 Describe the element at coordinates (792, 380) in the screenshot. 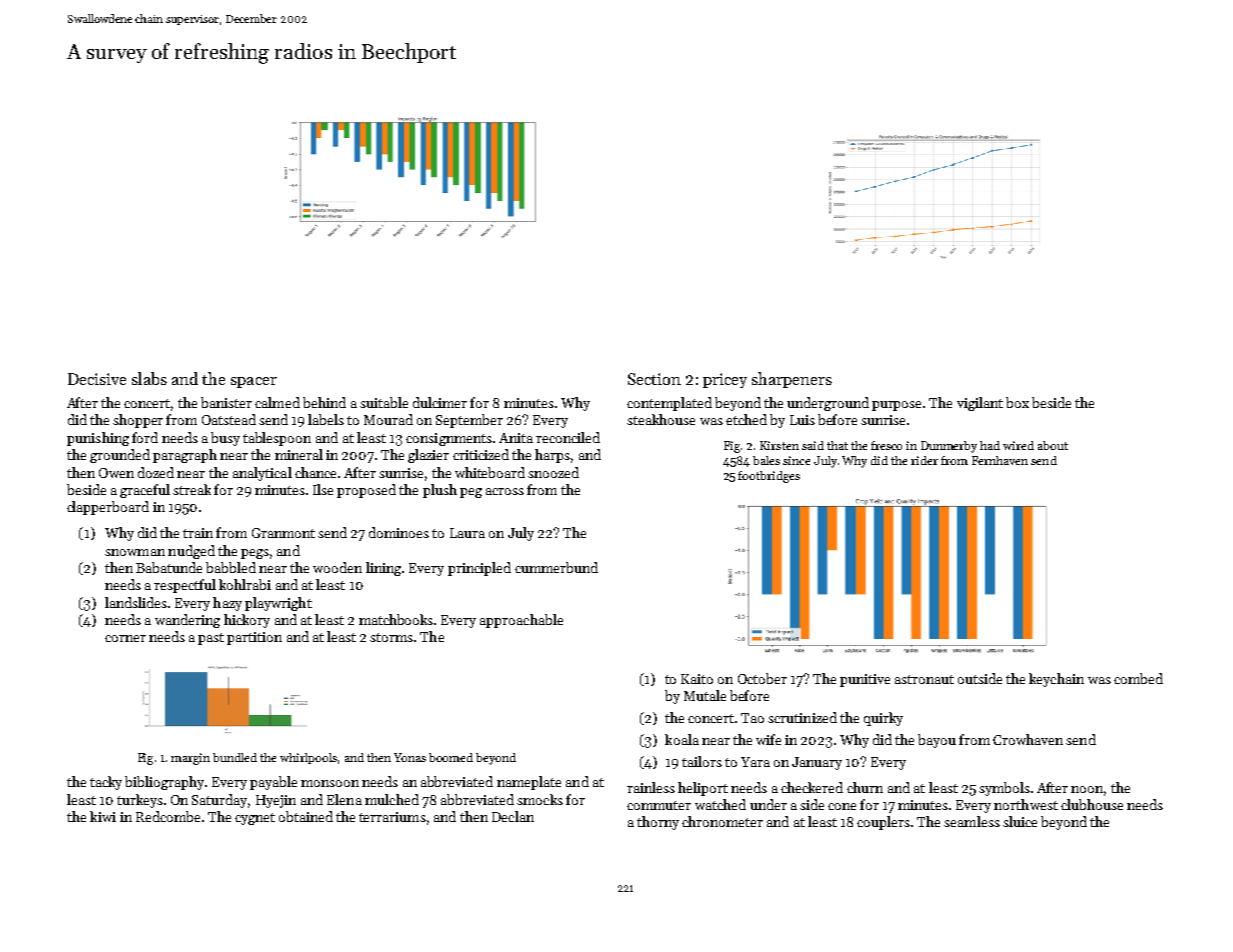

I see `sharpeners` at that location.
